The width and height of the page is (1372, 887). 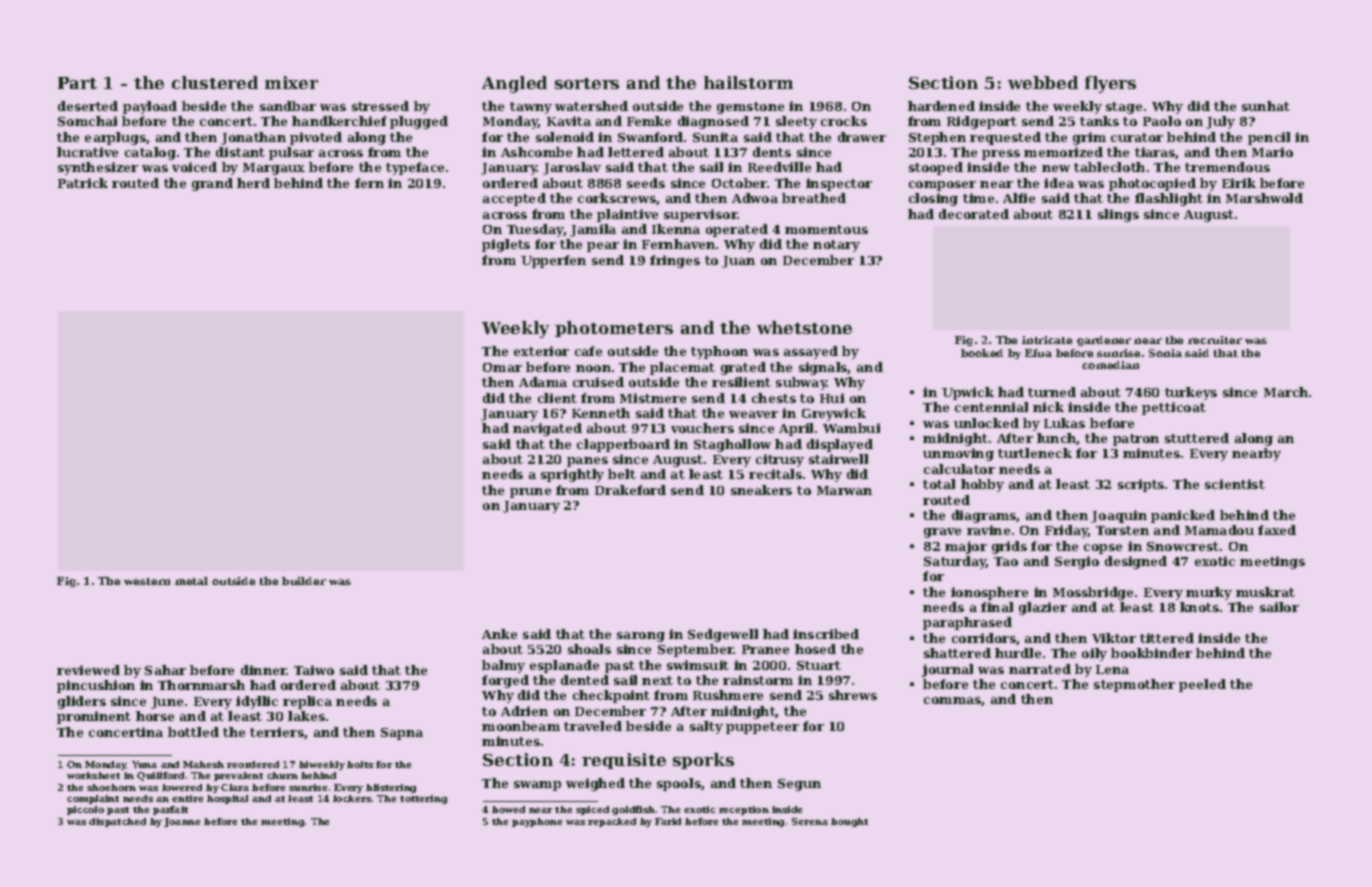 I want to click on lockers, so click(x=352, y=798).
